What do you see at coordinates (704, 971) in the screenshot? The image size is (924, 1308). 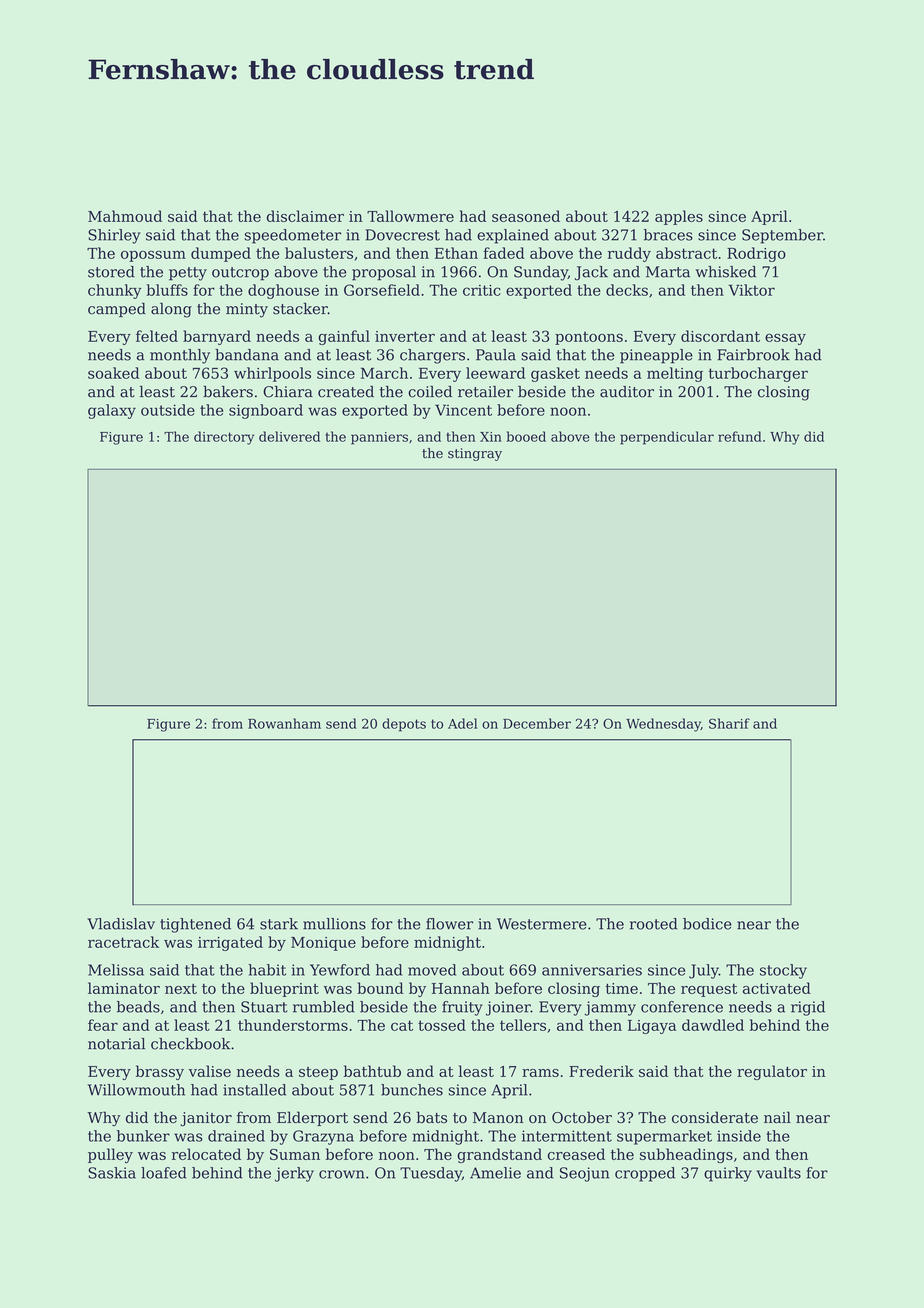 I see `July` at bounding box center [704, 971].
